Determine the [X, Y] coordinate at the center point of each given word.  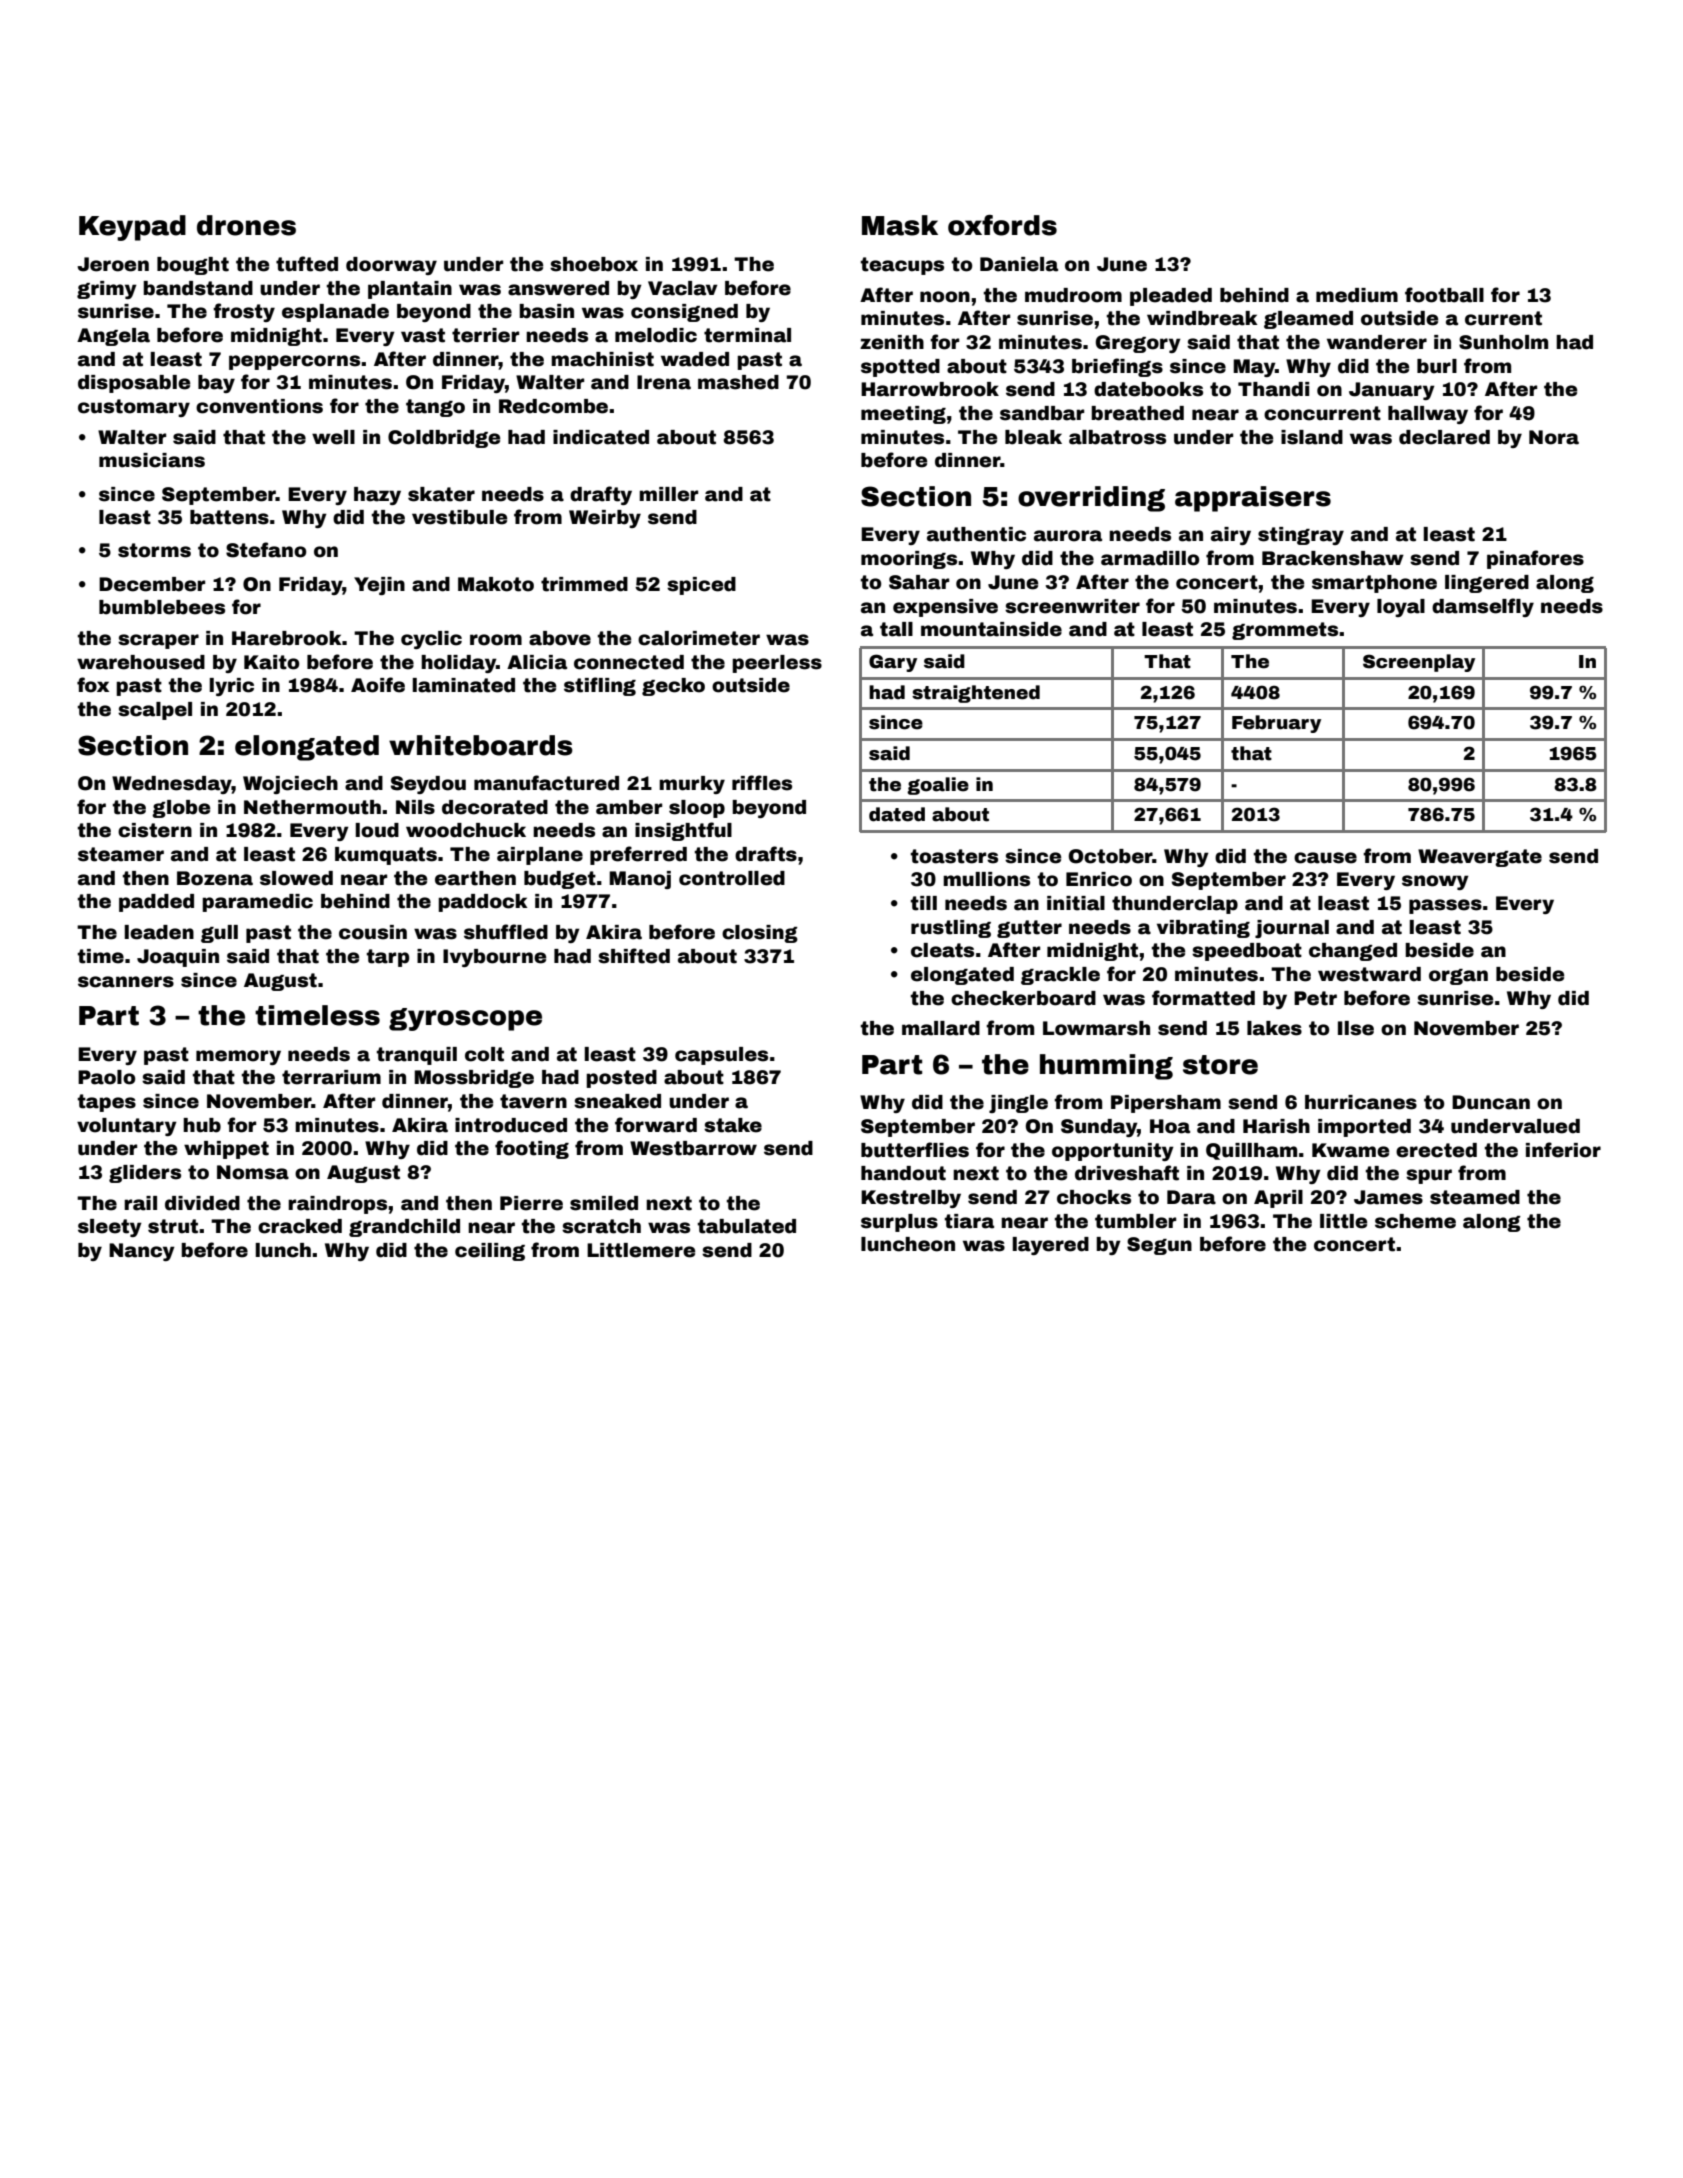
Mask [900, 225]
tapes [106, 1103]
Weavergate [1480, 858]
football [1444, 295]
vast [423, 335]
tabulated [746, 1226]
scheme [1415, 1221]
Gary [893, 663]
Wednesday [172, 785]
